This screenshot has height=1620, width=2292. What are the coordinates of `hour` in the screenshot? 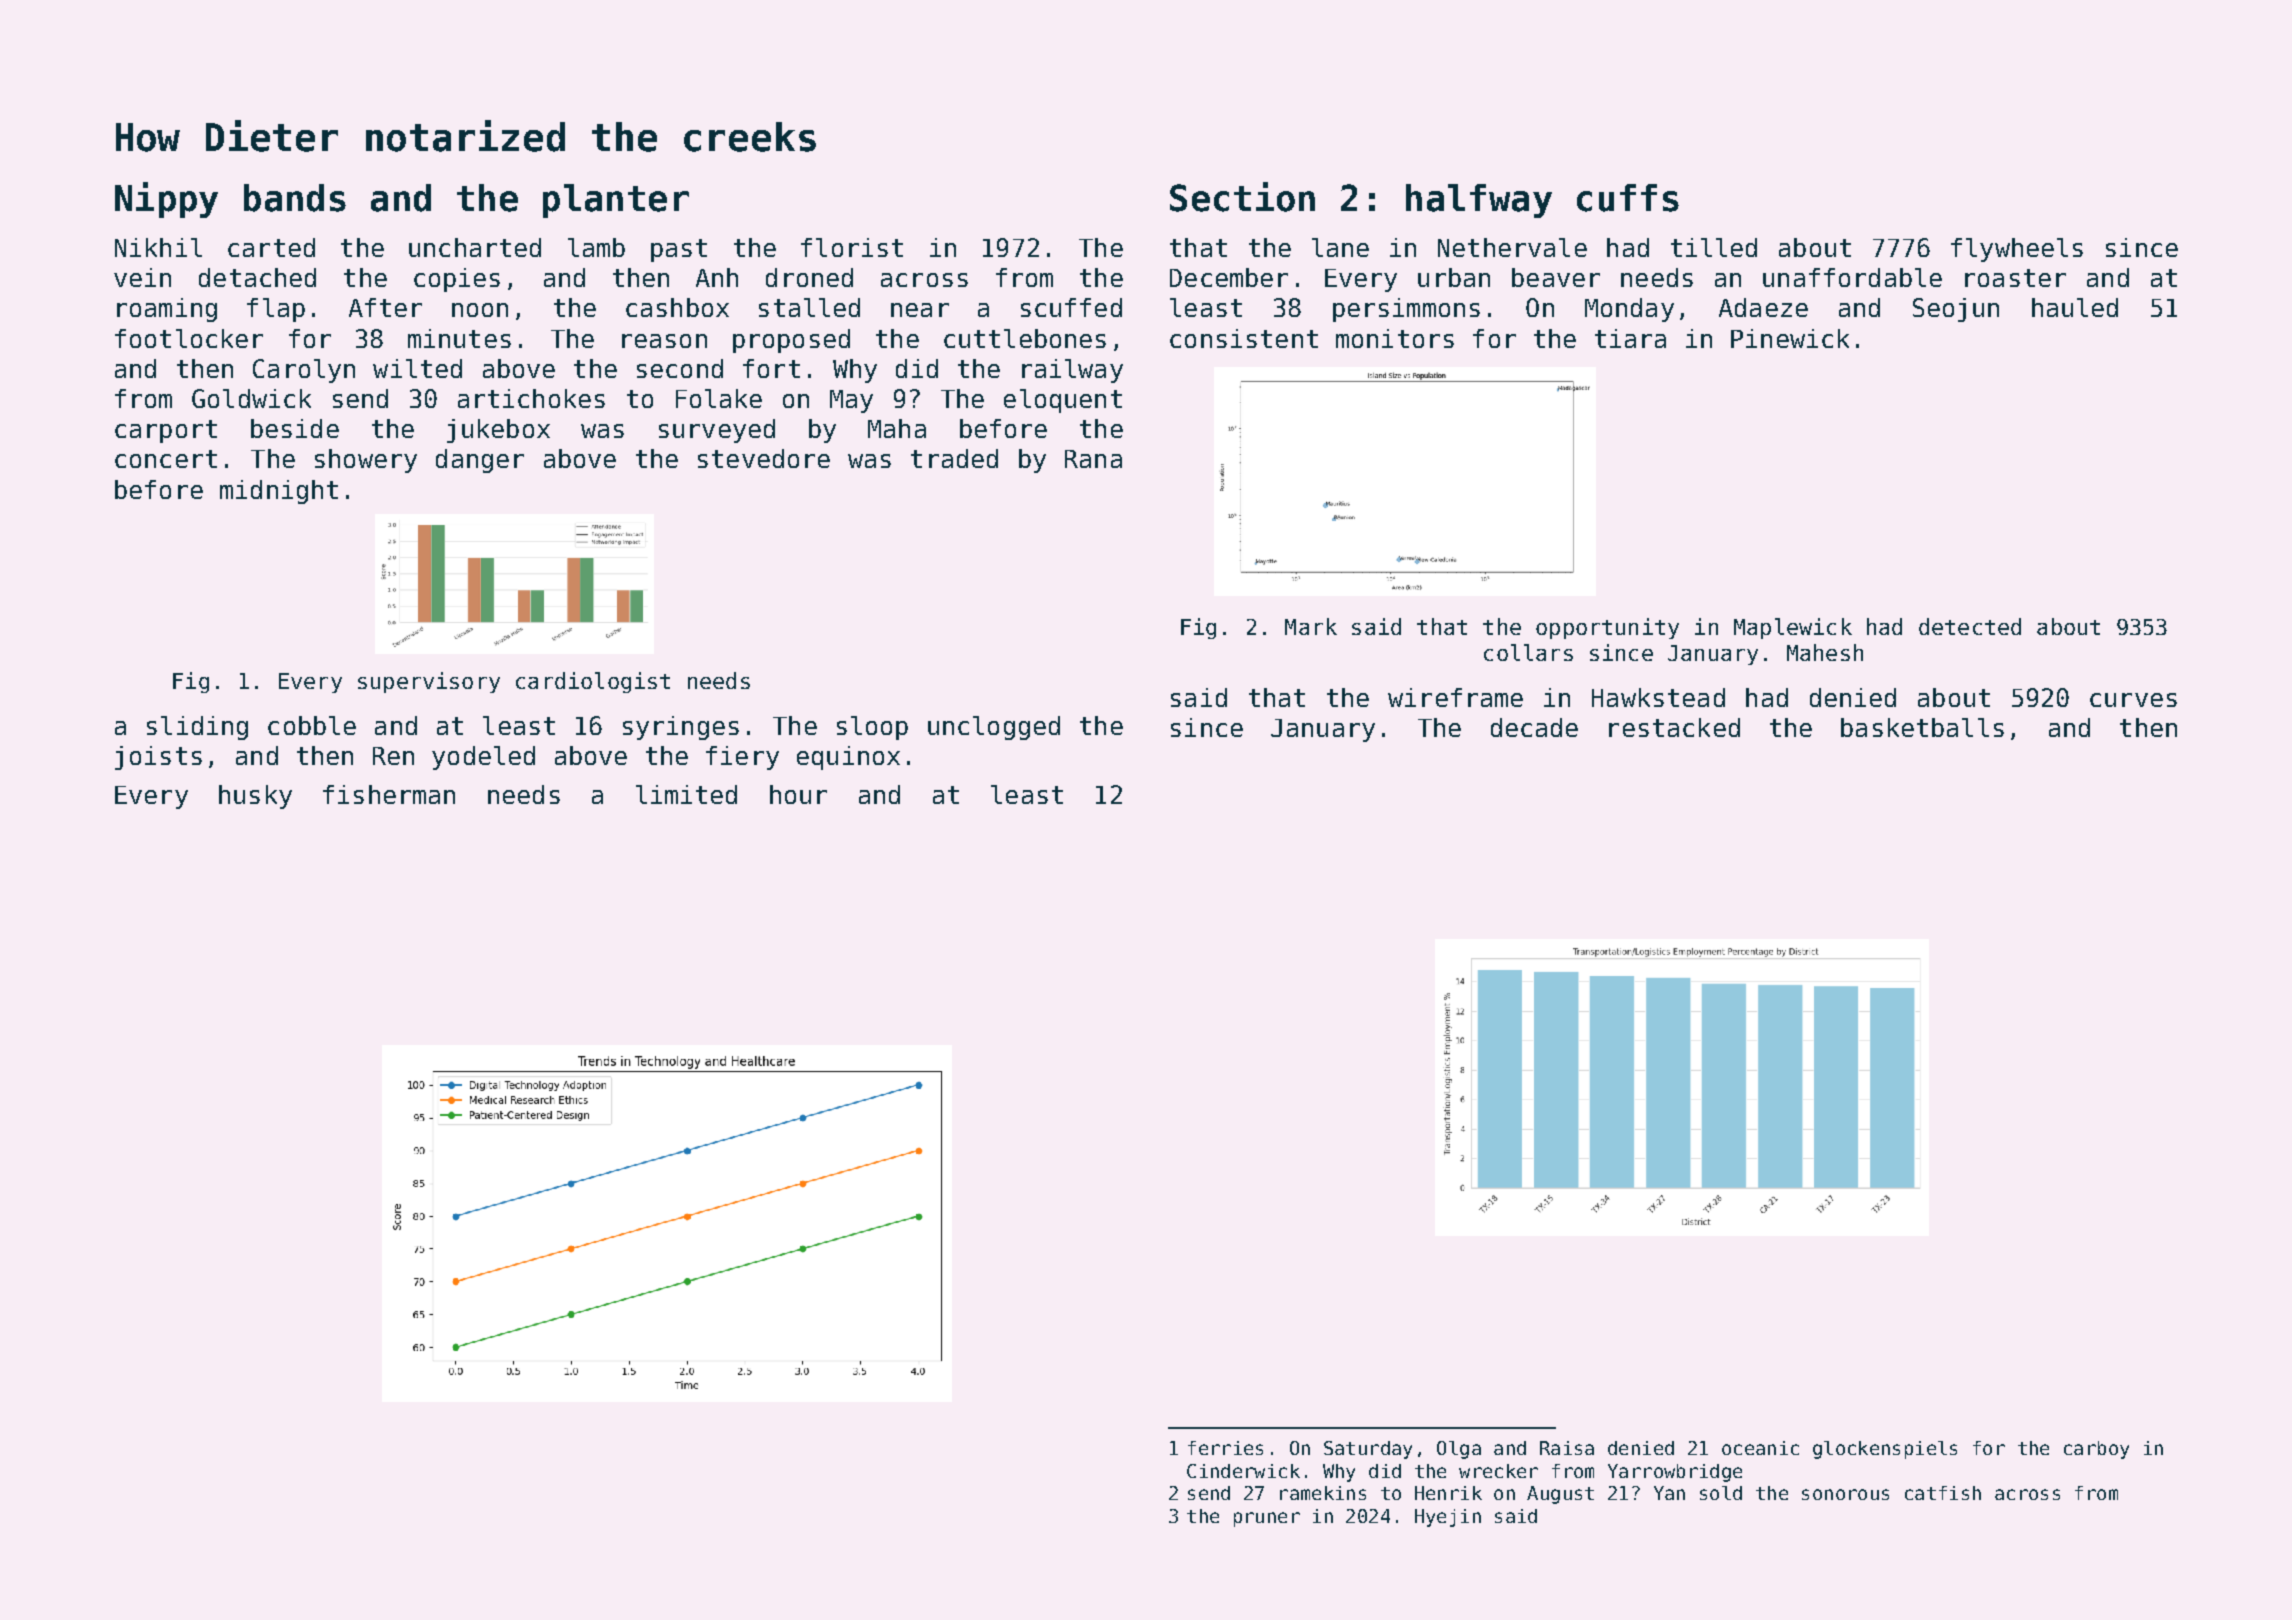 It's located at (798, 794).
